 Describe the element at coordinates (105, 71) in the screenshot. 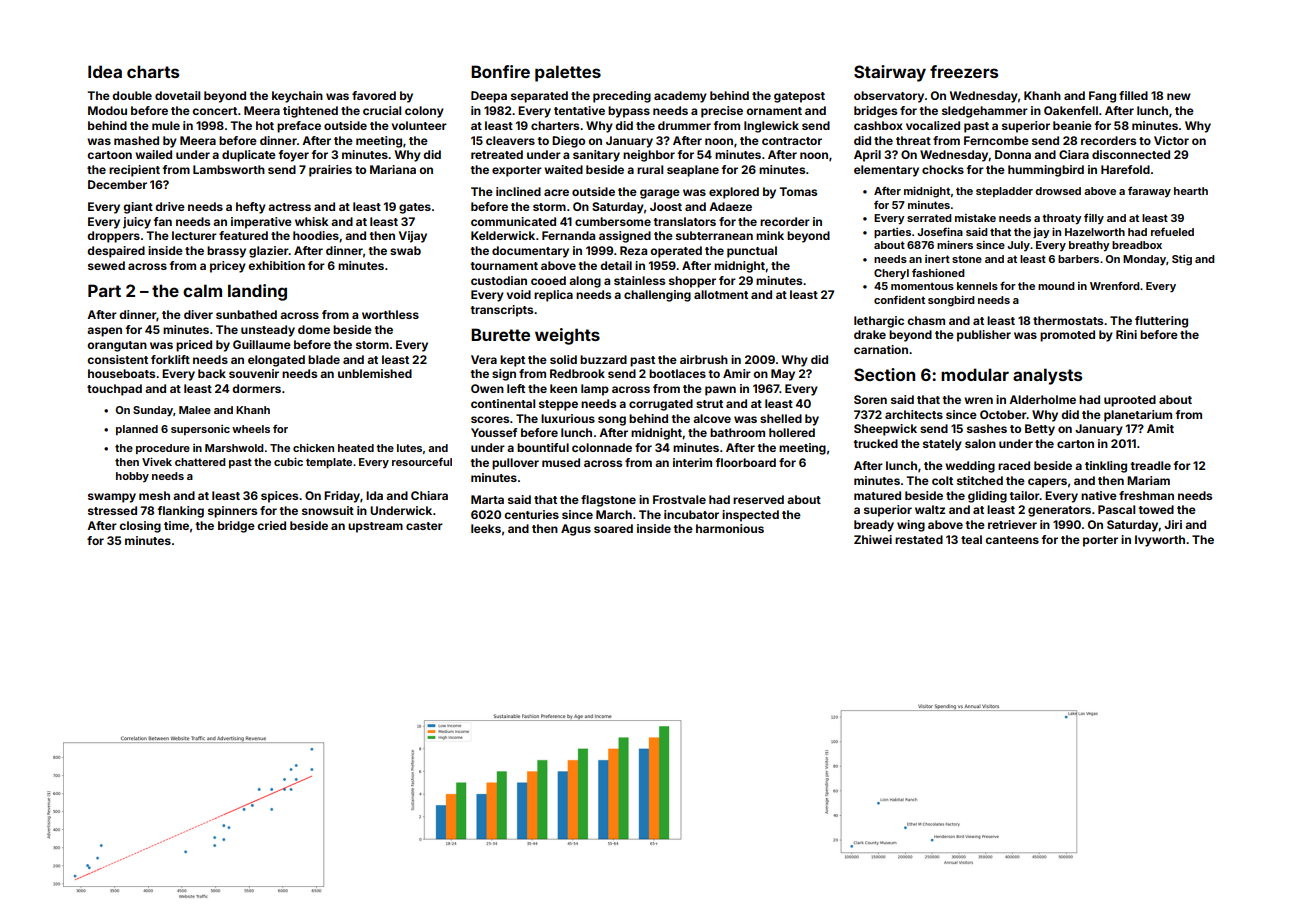

I see `Idea` at that location.
